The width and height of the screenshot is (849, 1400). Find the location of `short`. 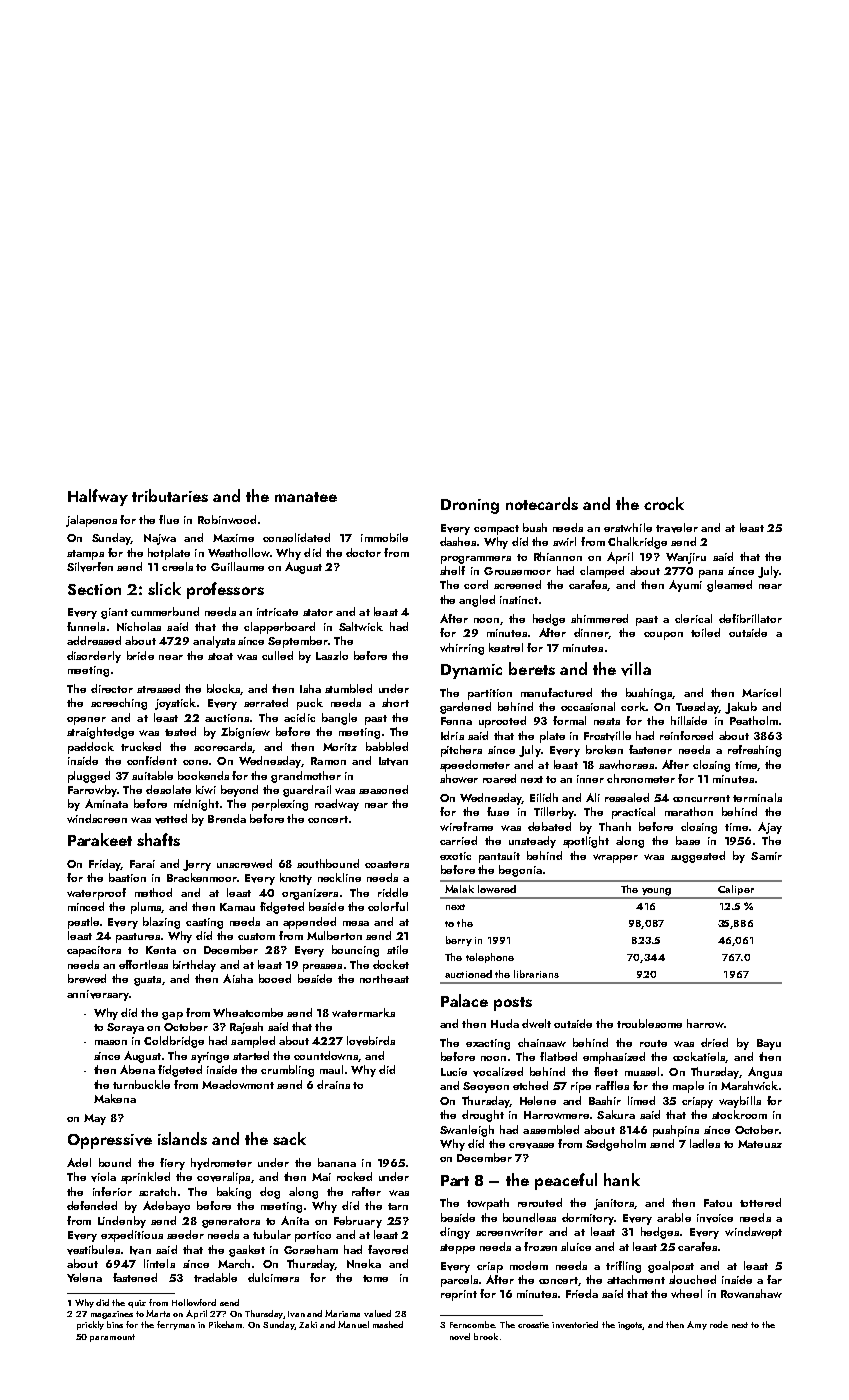

short is located at coordinates (395, 702).
